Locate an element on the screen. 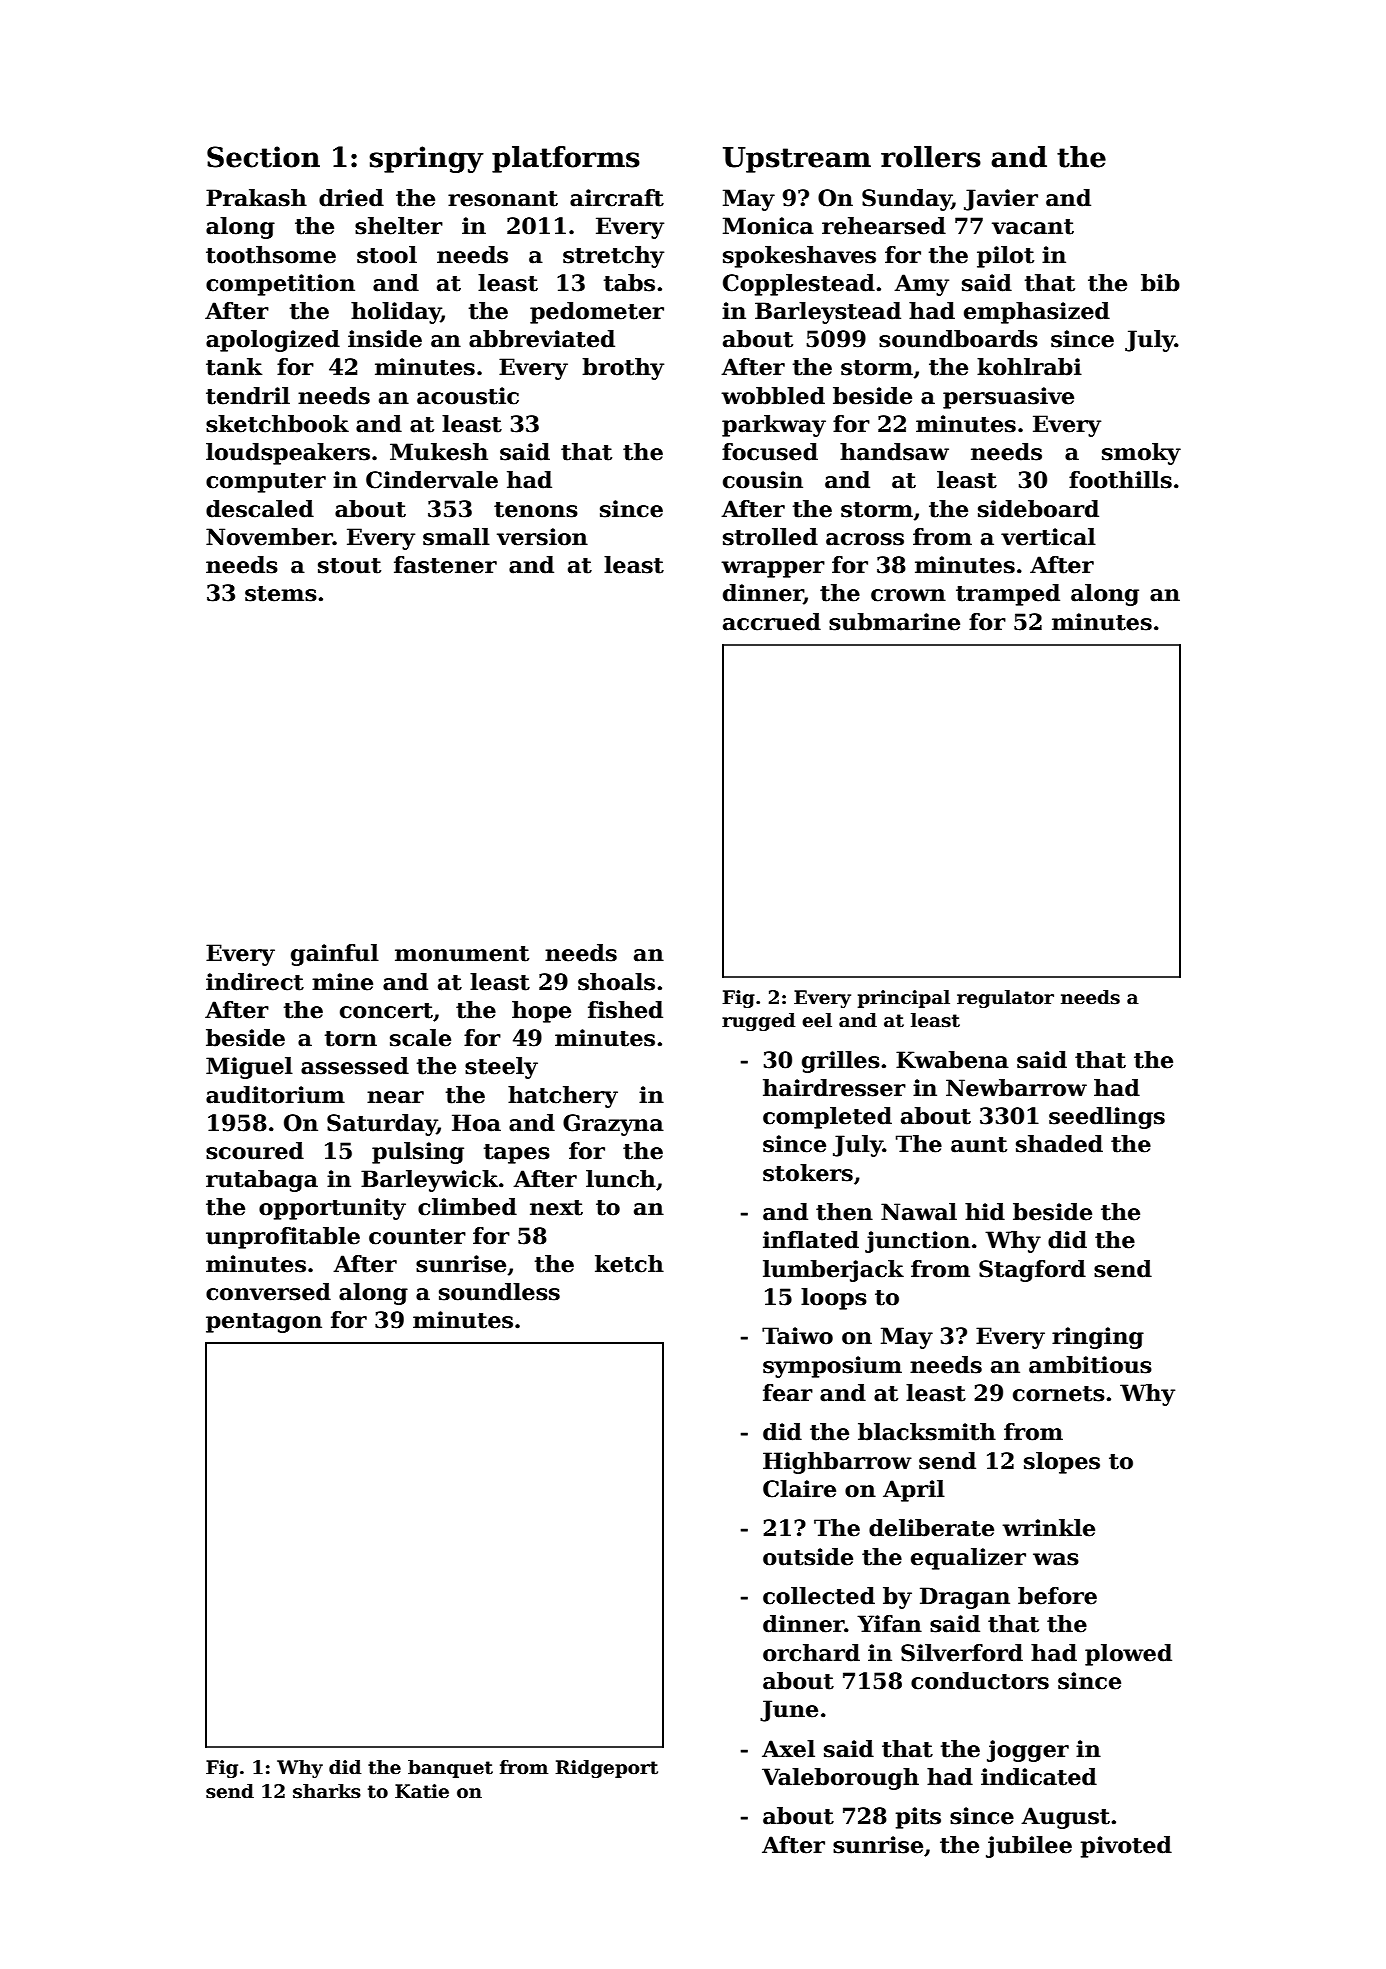  jubilee is located at coordinates (1029, 1847).
